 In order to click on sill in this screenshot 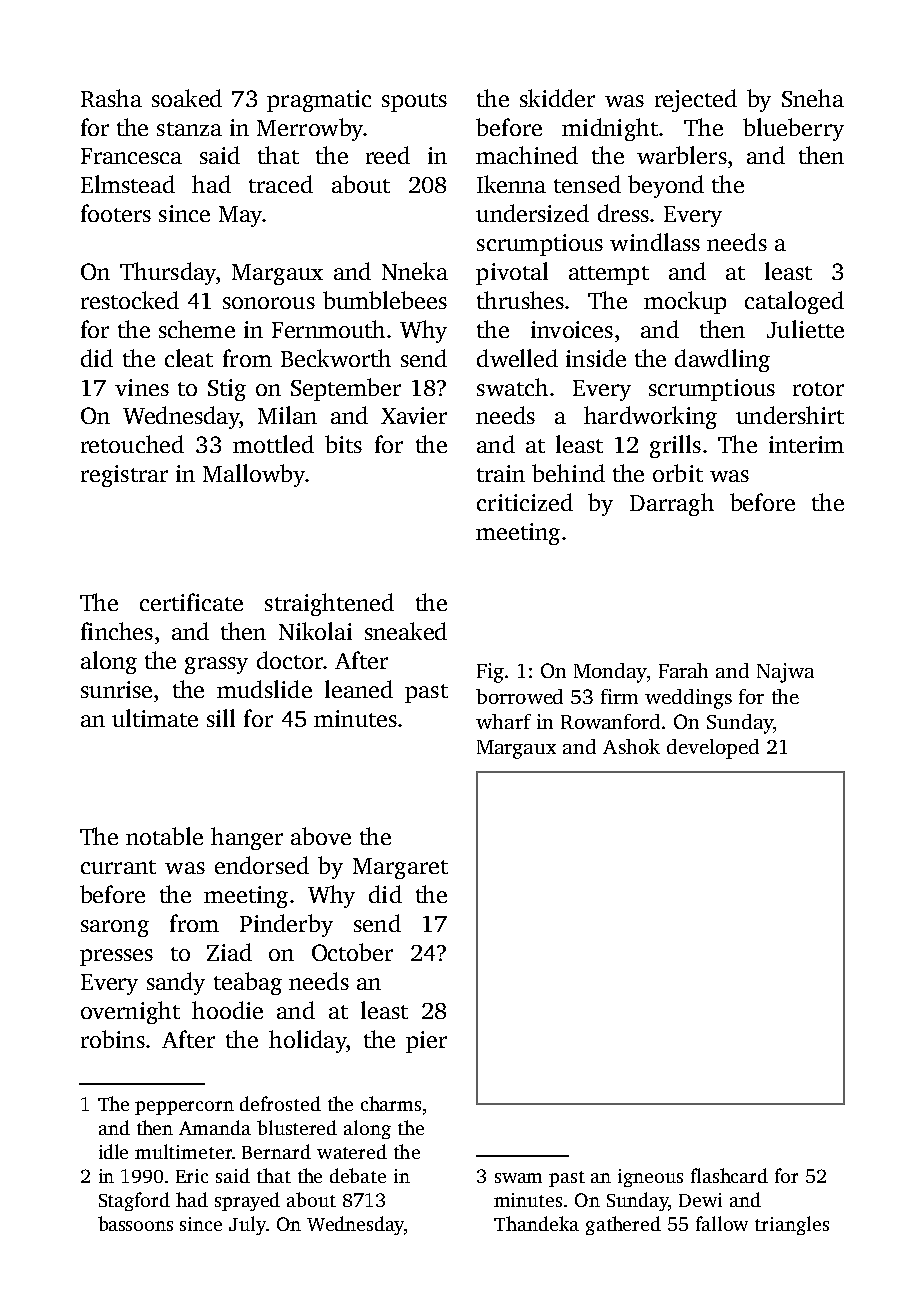, I will do `click(221, 718)`.
